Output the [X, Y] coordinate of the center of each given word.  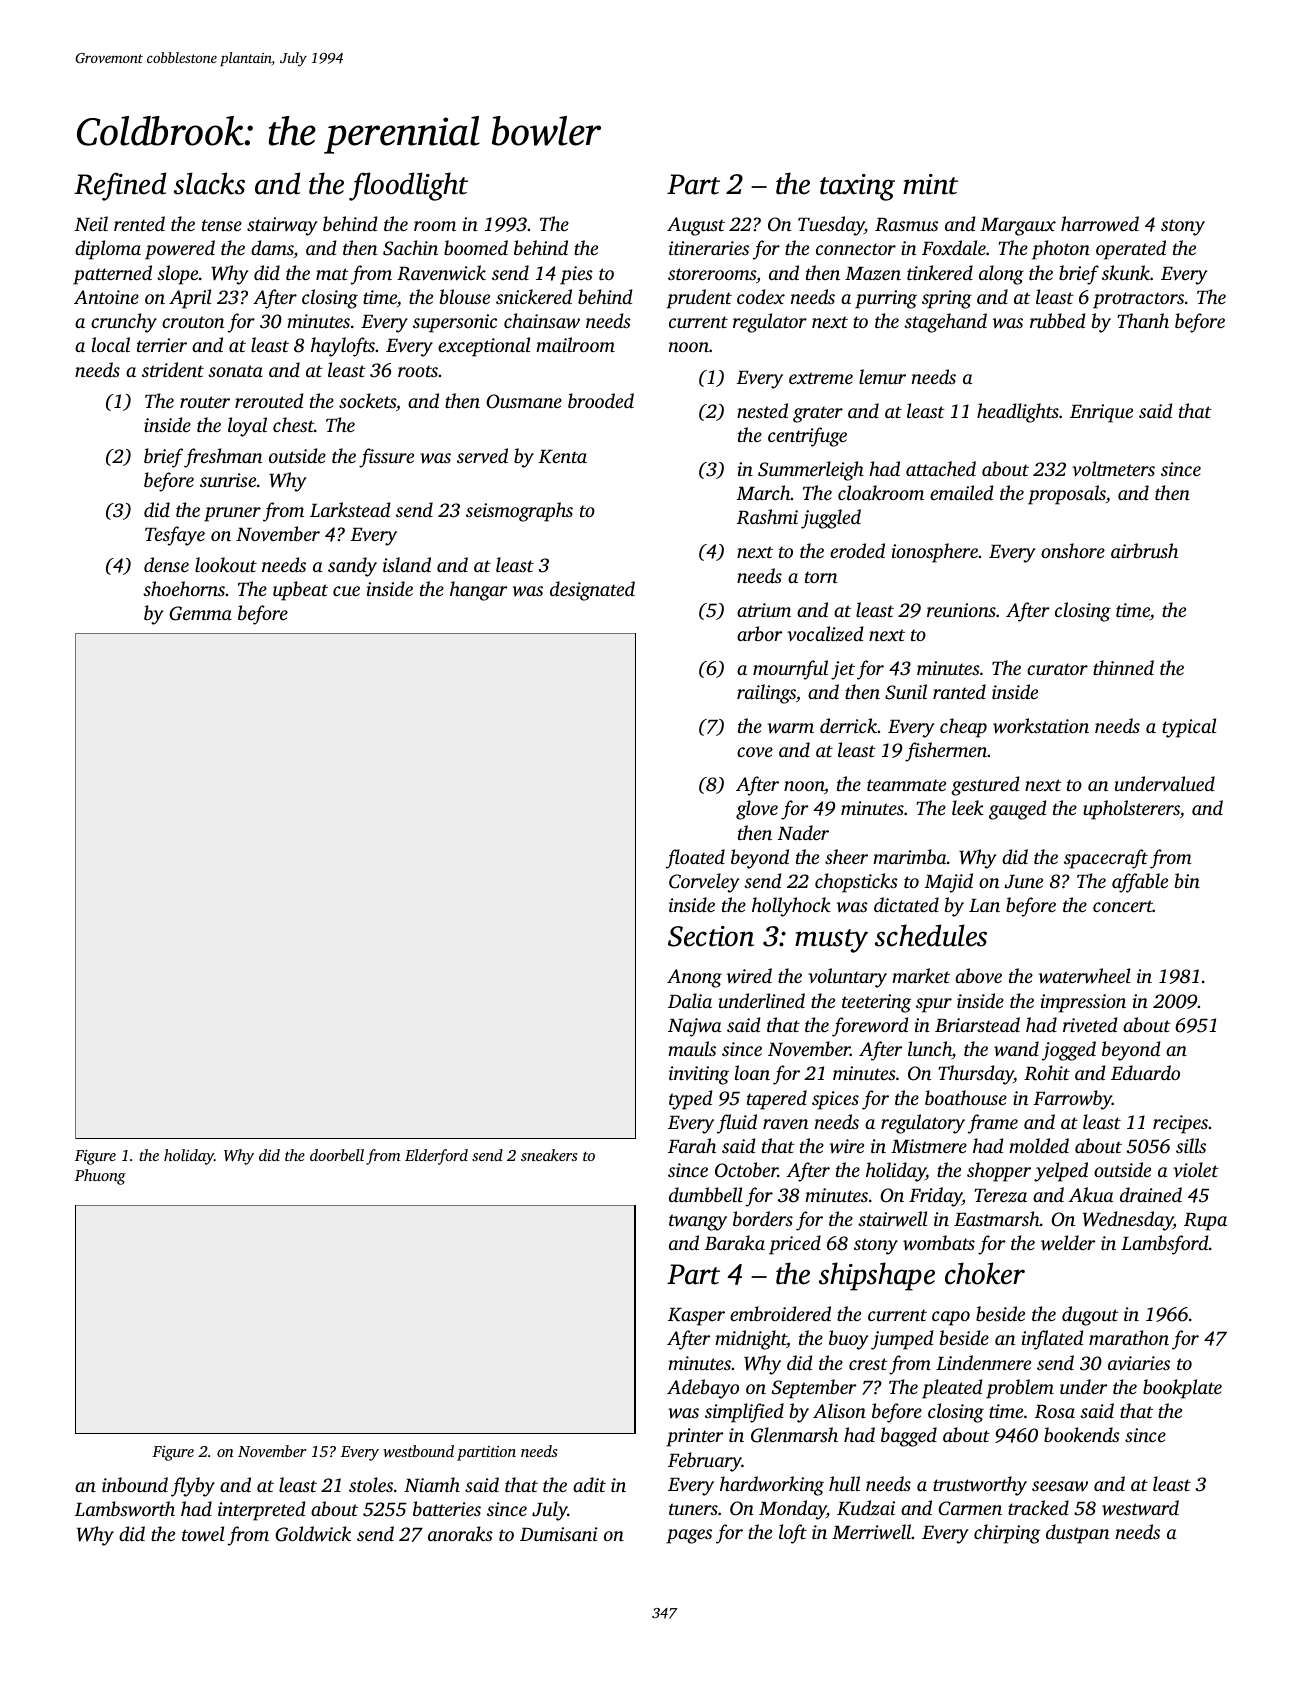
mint [930, 184]
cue [346, 591]
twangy [698, 1222]
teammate [906, 785]
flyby [193, 1487]
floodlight [408, 186]
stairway [282, 226]
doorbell [337, 1155]
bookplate [1182, 1389]
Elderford [436, 1157]
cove [755, 752]
